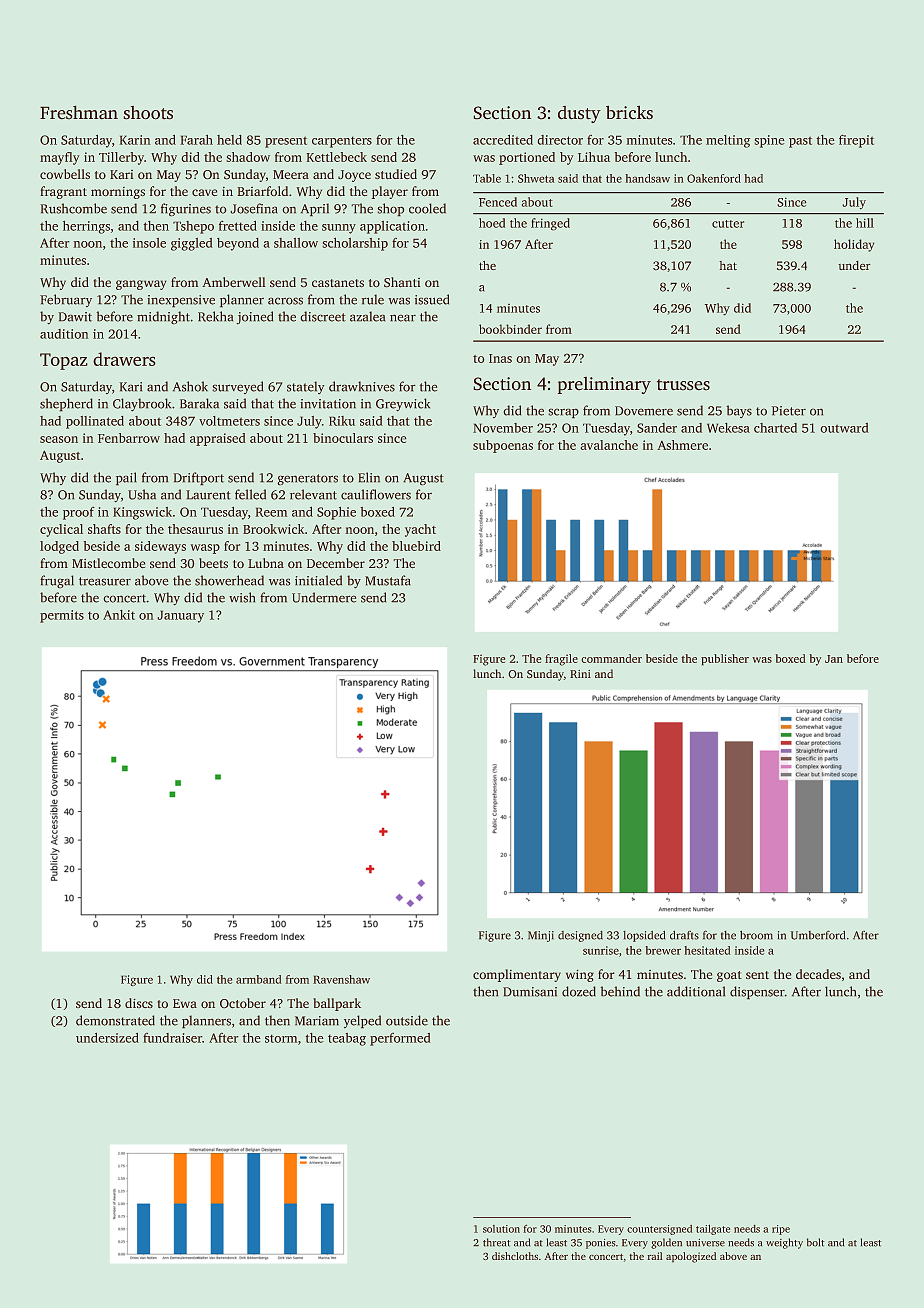 This document has width=924, height=1308. Describe the element at coordinates (416, 546) in the document. I see `bluebird` at that location.
